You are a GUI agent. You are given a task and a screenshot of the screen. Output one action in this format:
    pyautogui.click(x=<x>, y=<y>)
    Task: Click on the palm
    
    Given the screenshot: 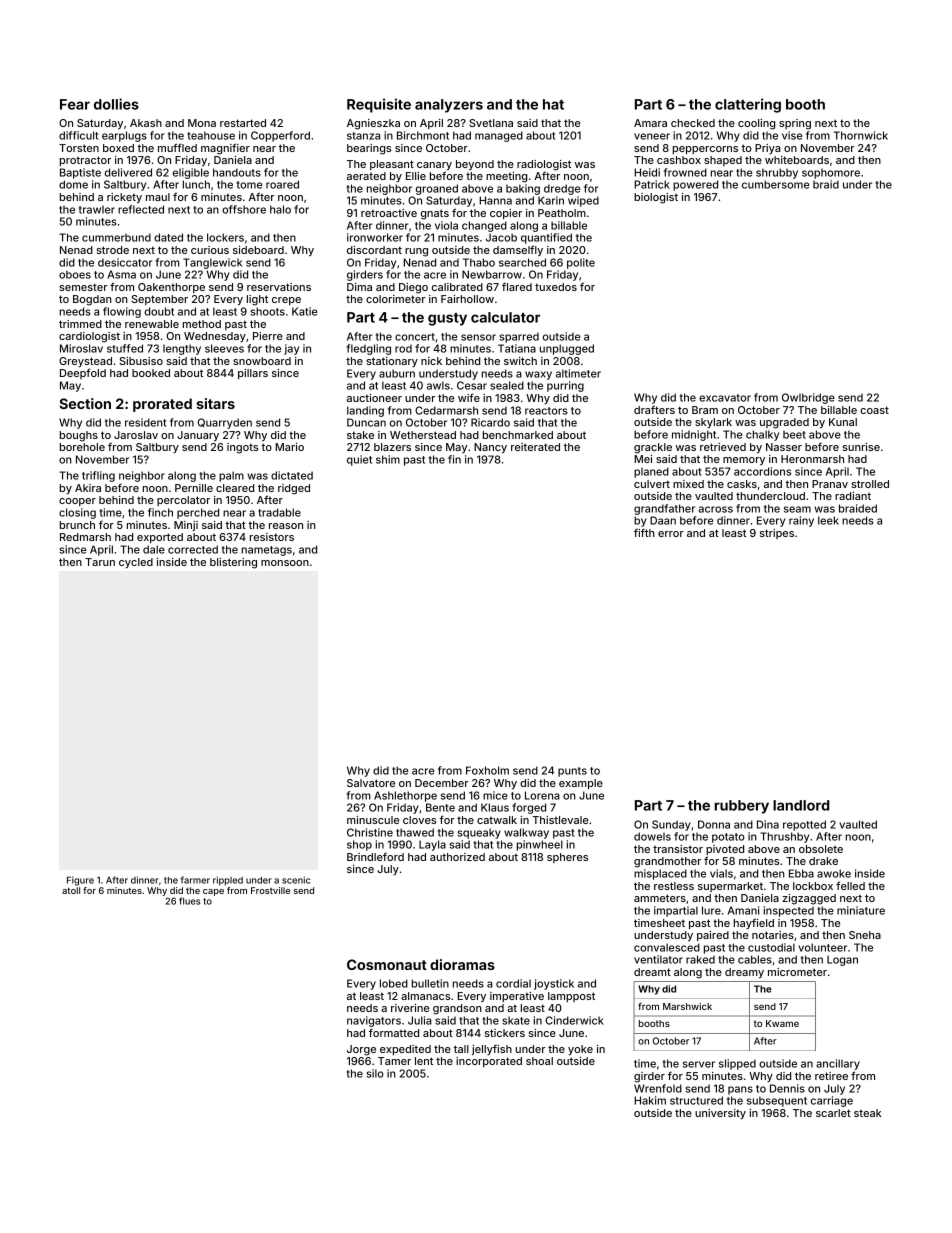 What is the action you would take?
    pyautogui.click(x=231, y=476)
